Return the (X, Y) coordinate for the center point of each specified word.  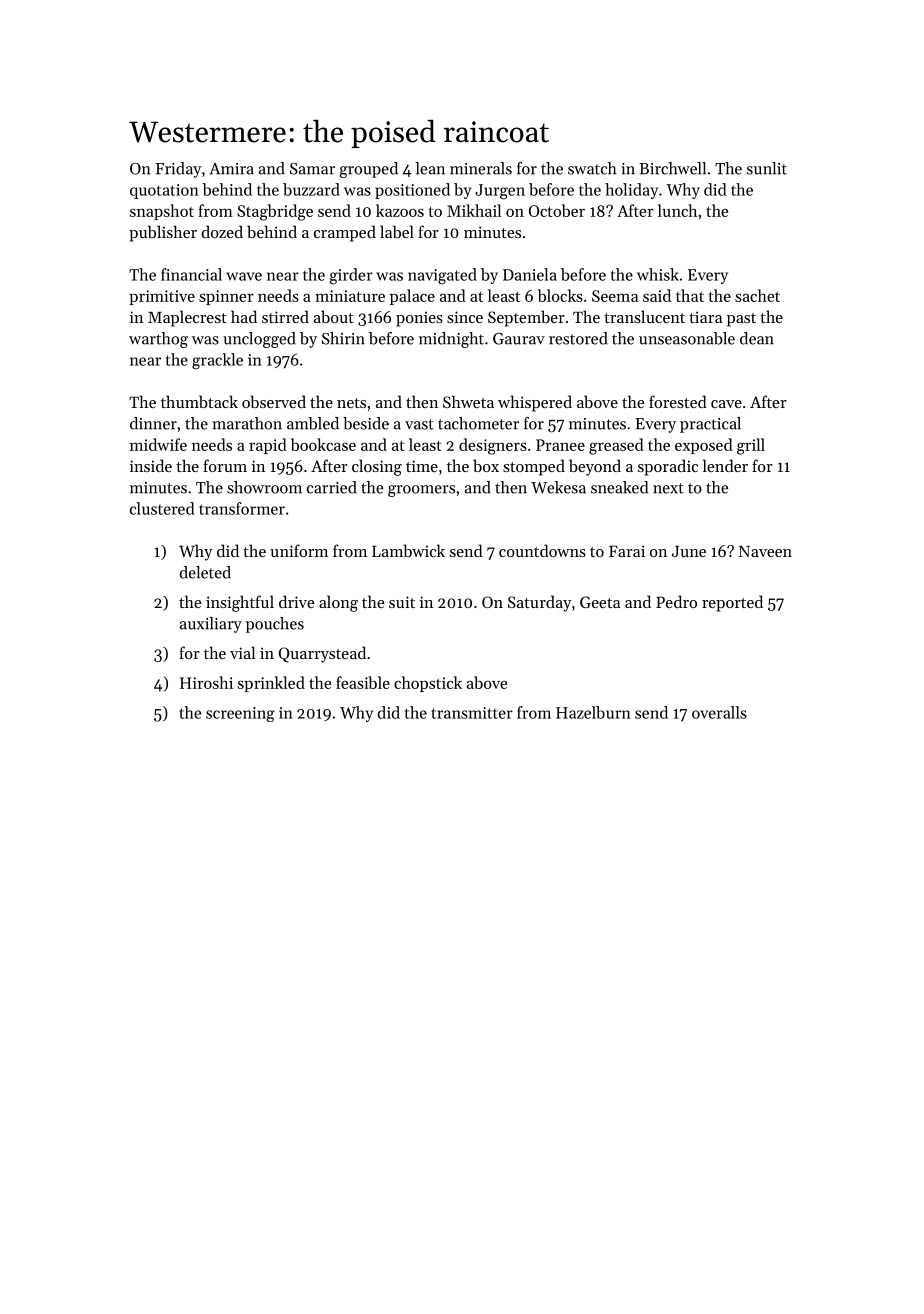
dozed (222, 231)
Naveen (765, 551)
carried (332, 487)
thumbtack (199, 401)
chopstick (428, 684)
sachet (757, 295)
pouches (275, 625)
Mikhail (474, 210)
